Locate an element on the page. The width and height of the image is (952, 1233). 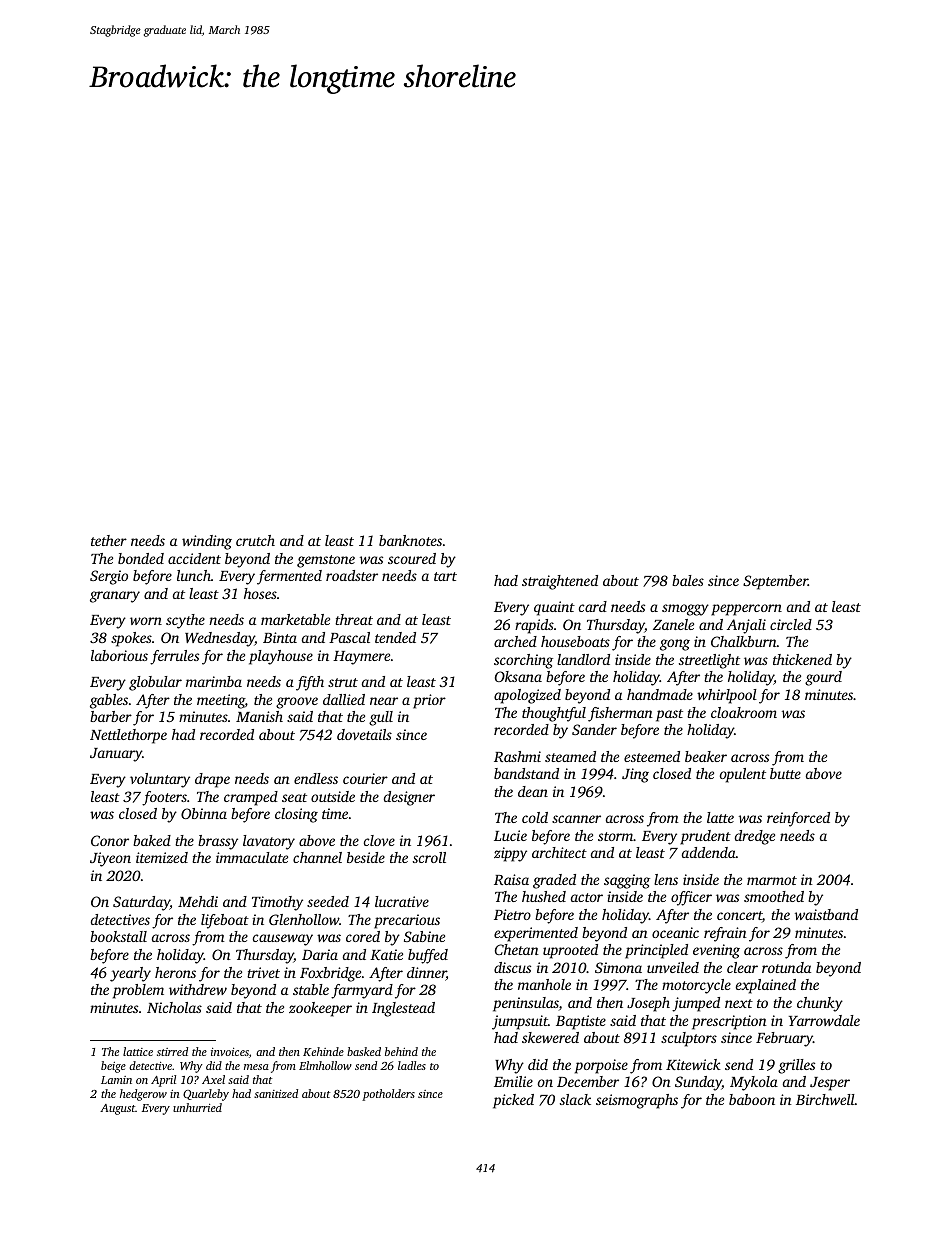
zippy is located at coordinates (510, 854).
